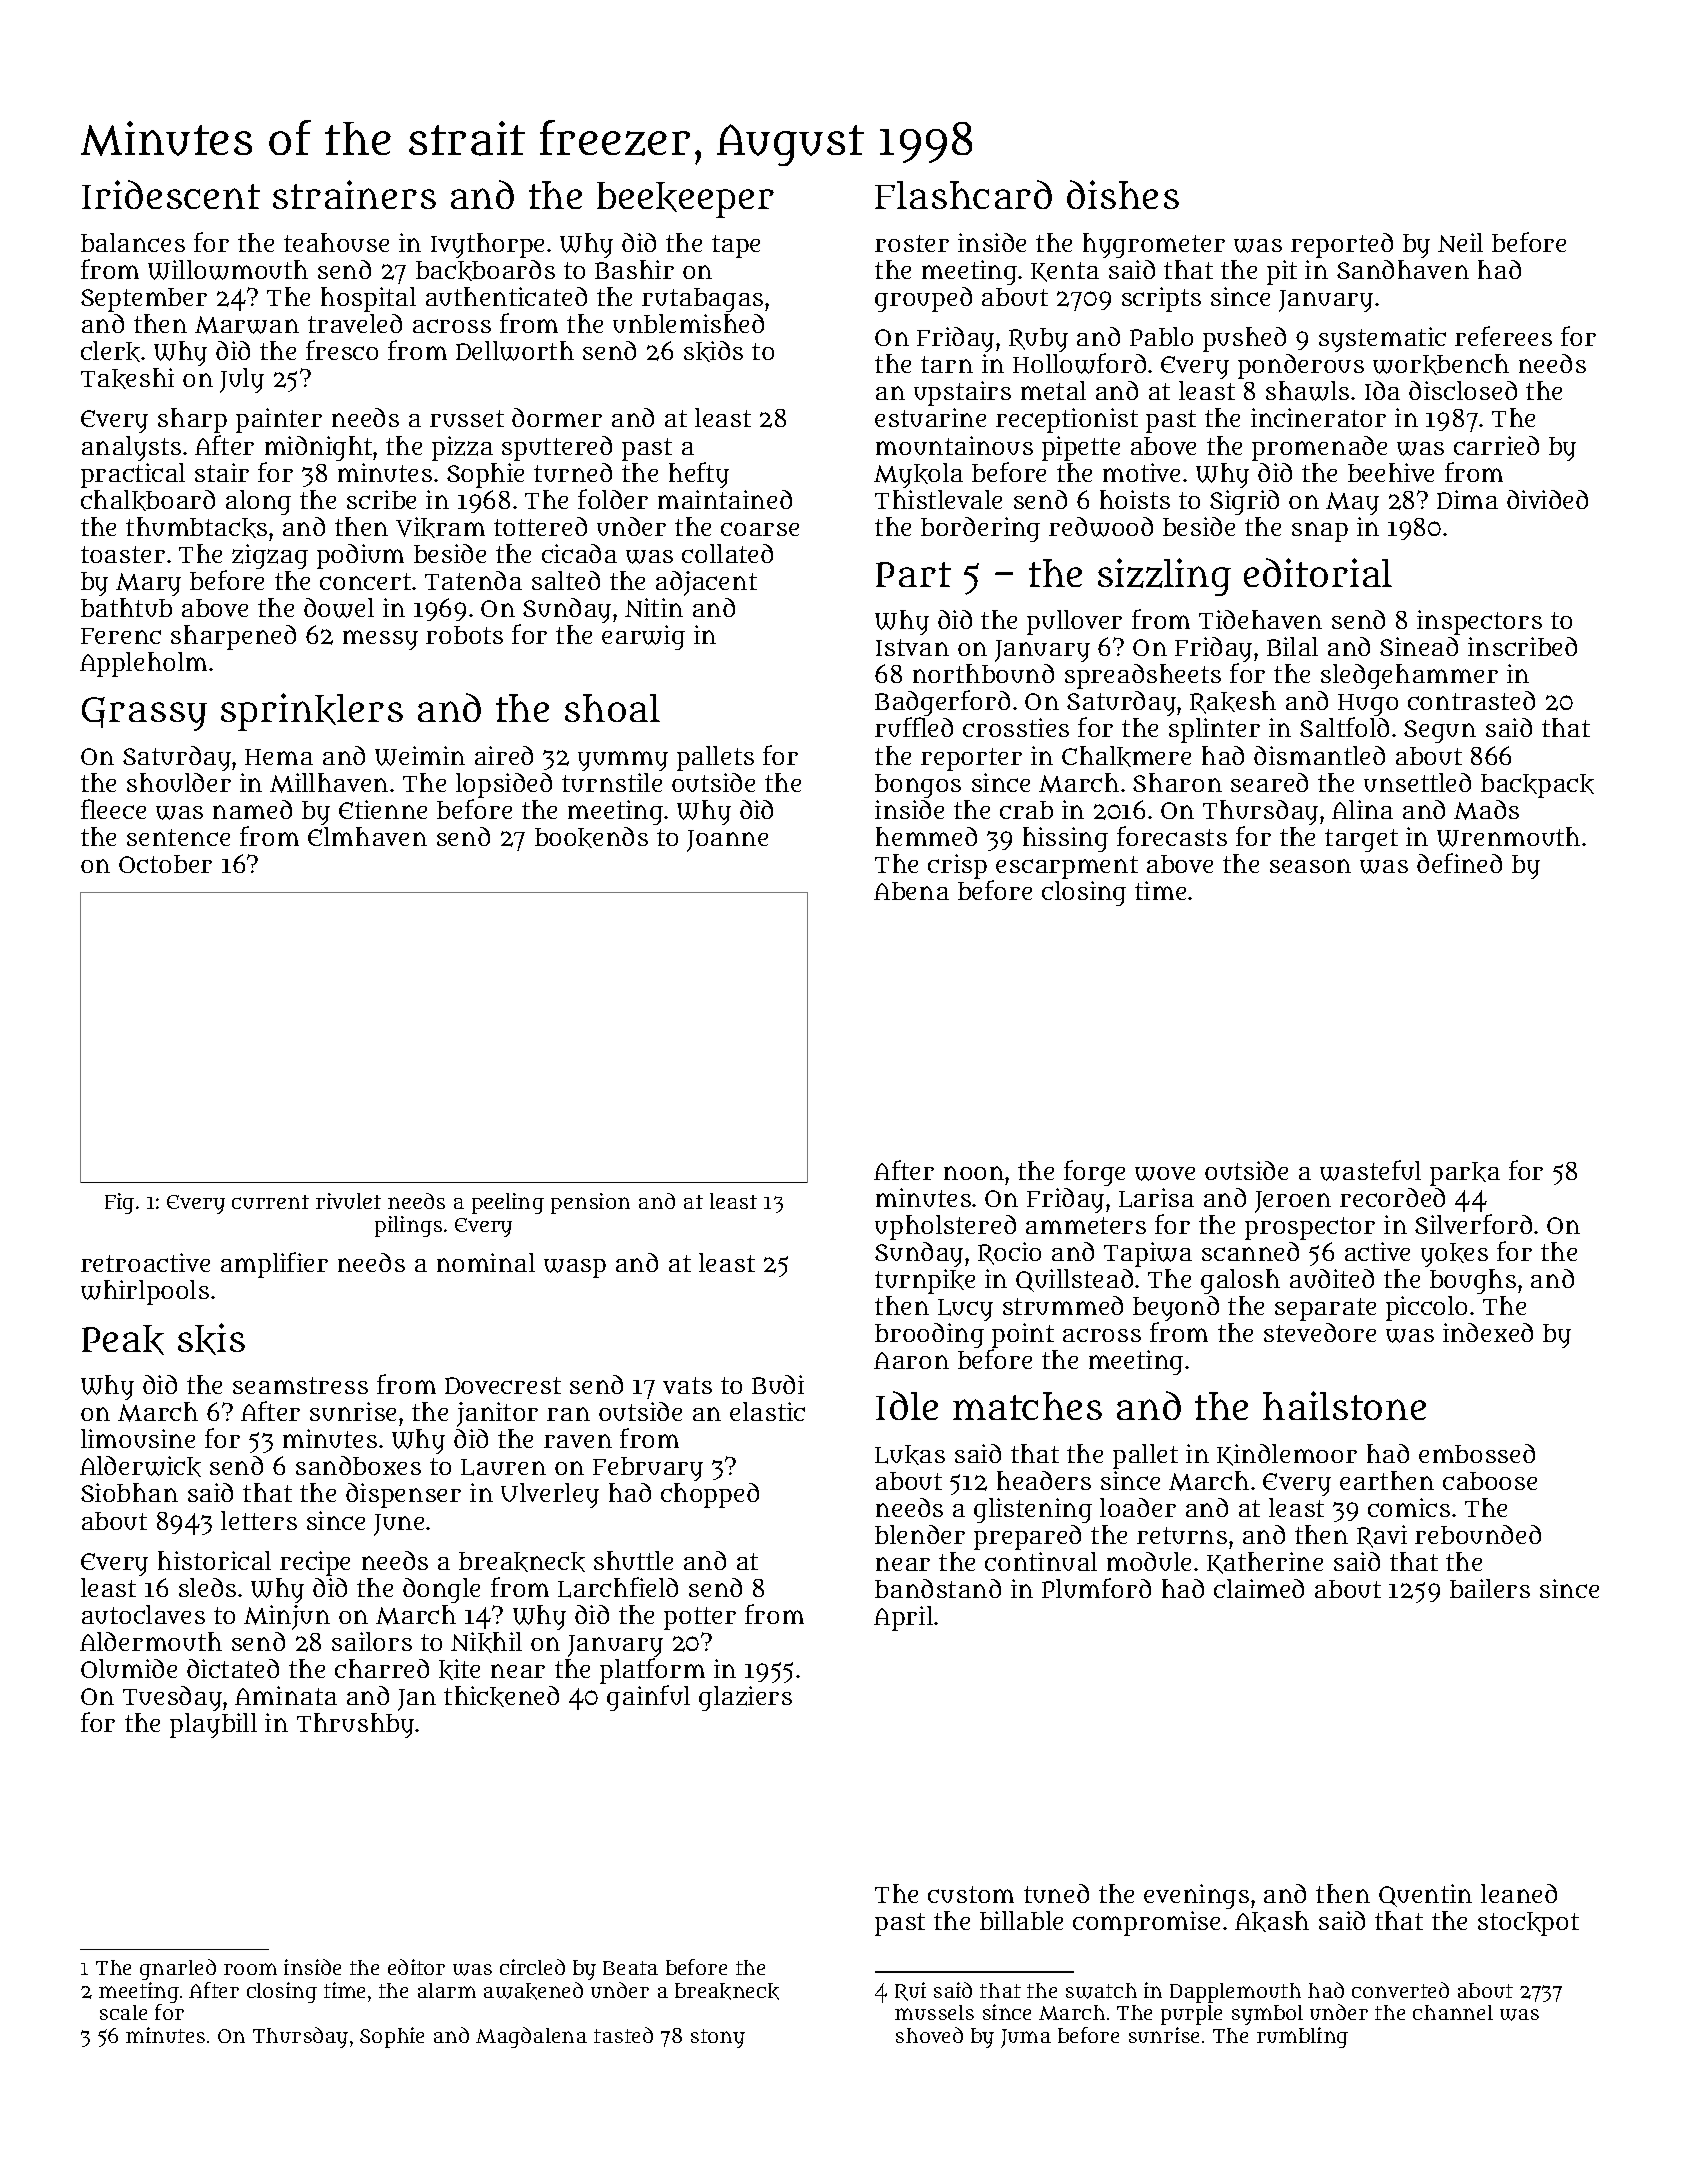 The image size is (1683, 2178). What do you see at coordinates (383, 809) in the screenshot?
I see `Etienne` at bounding box center [383, 809].
